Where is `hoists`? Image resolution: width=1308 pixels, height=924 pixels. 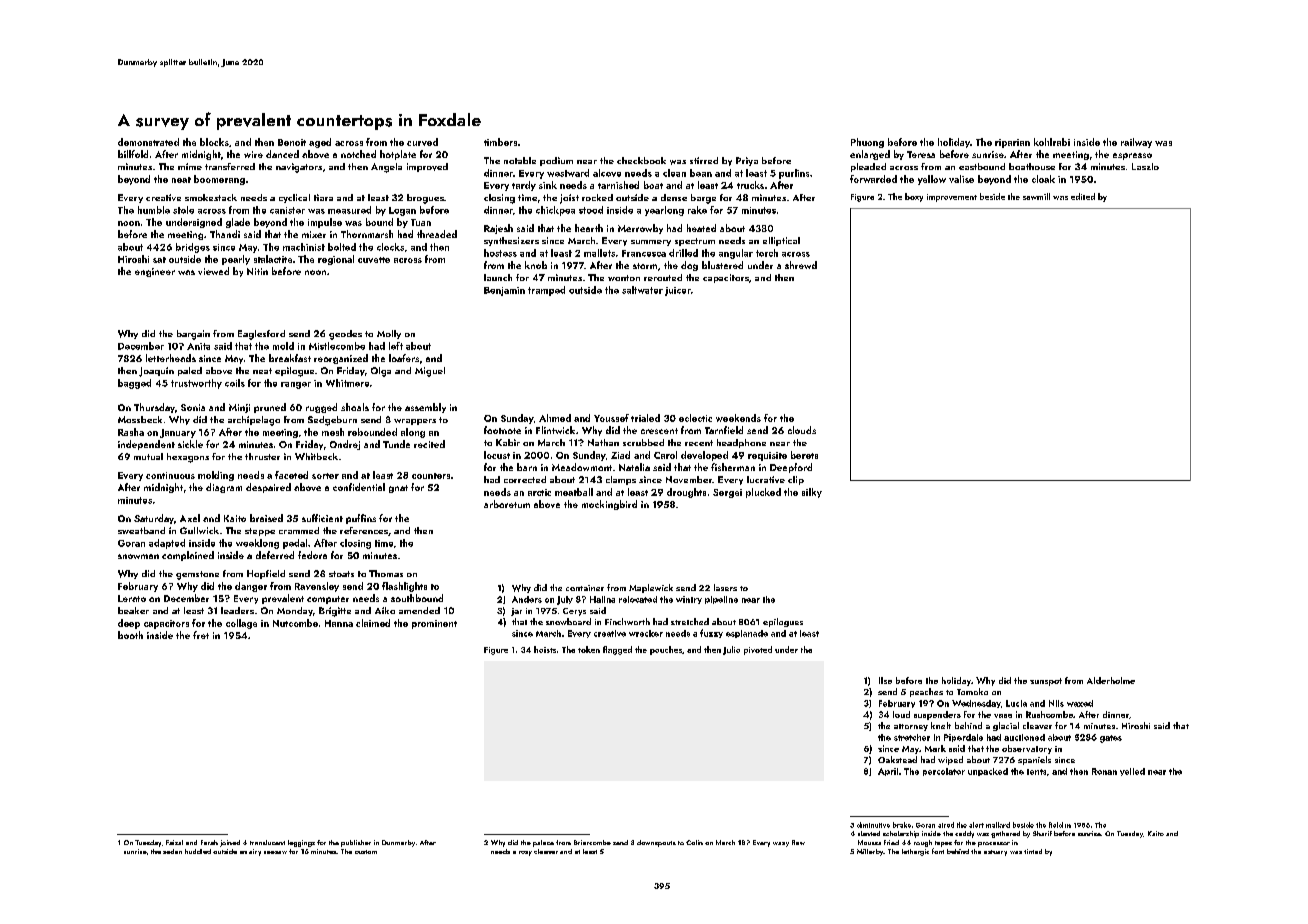
hoists is located at coordinates (545, 649).
